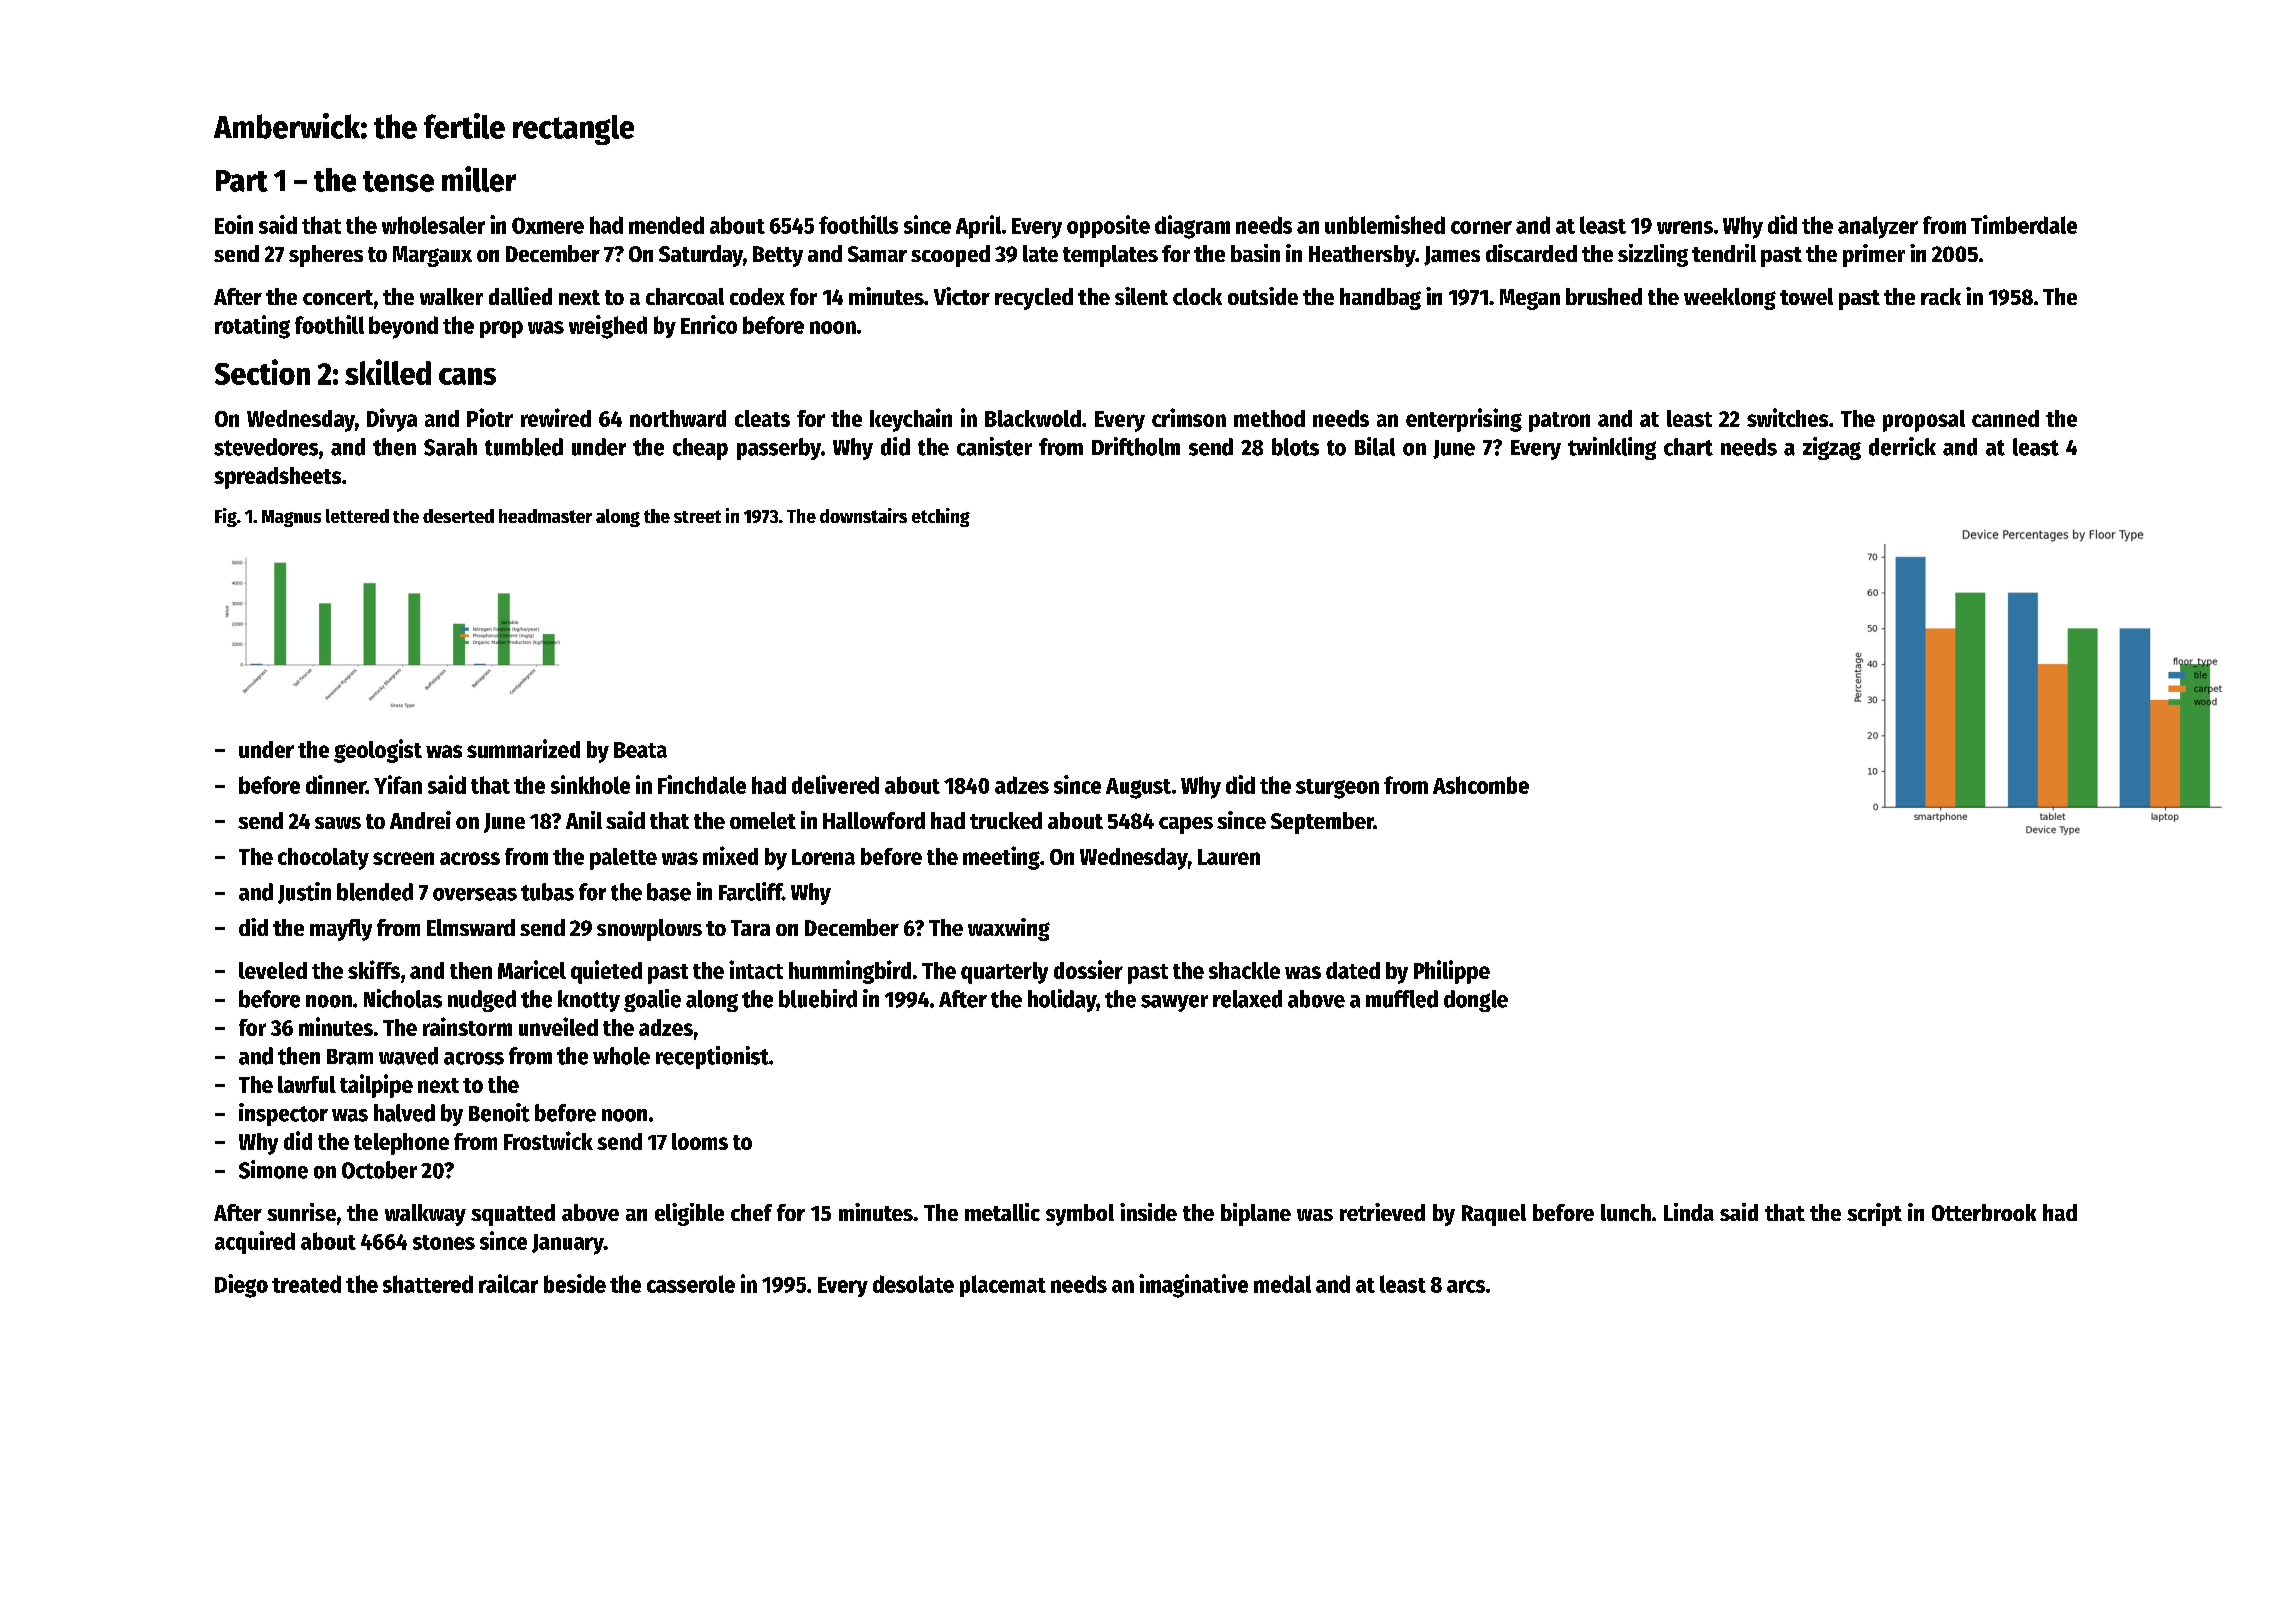 This screenshot has height=1620, width=2292. Describe the element at coordinates (691, 1284) in the screenshot. I see `casserole` at that location.
